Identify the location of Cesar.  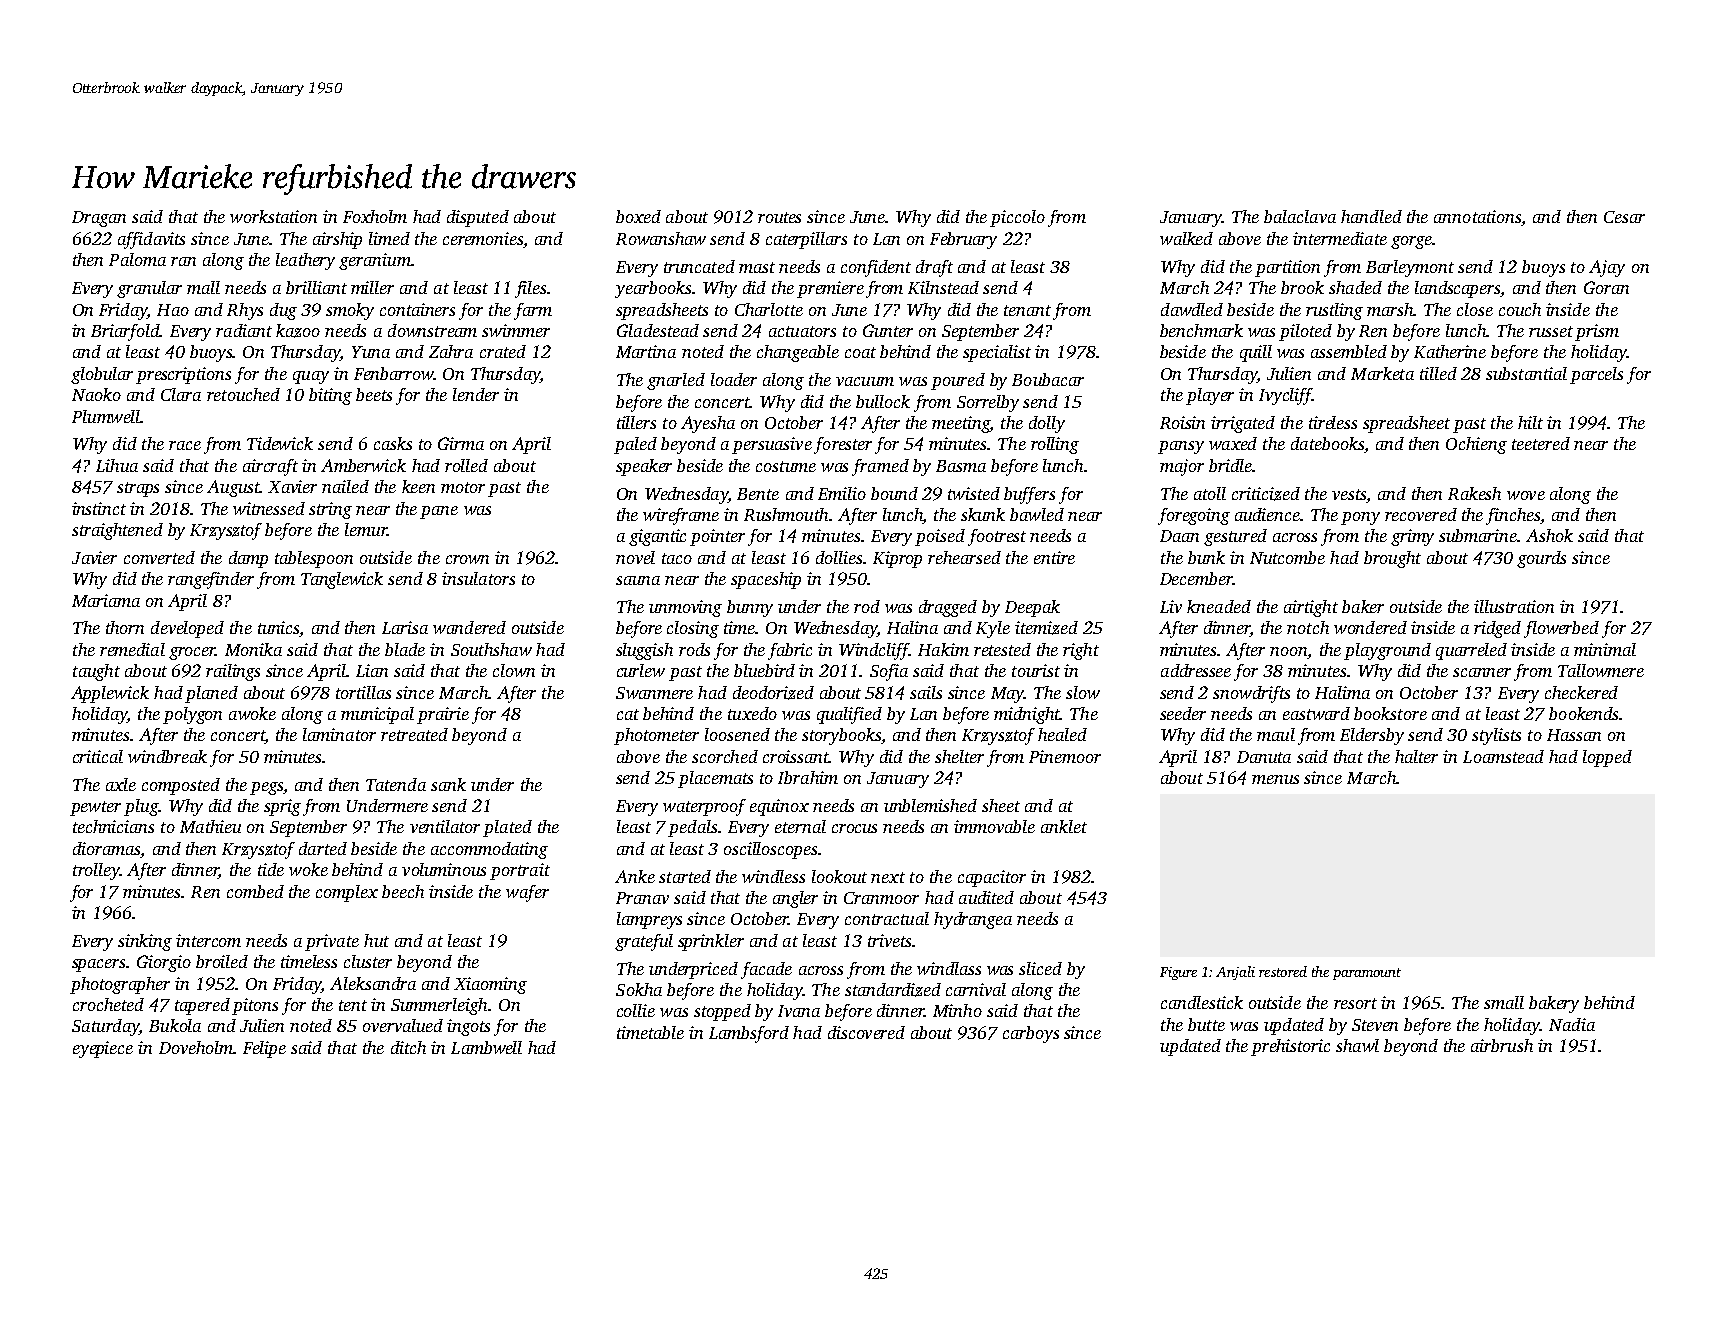
(1624, 217).
